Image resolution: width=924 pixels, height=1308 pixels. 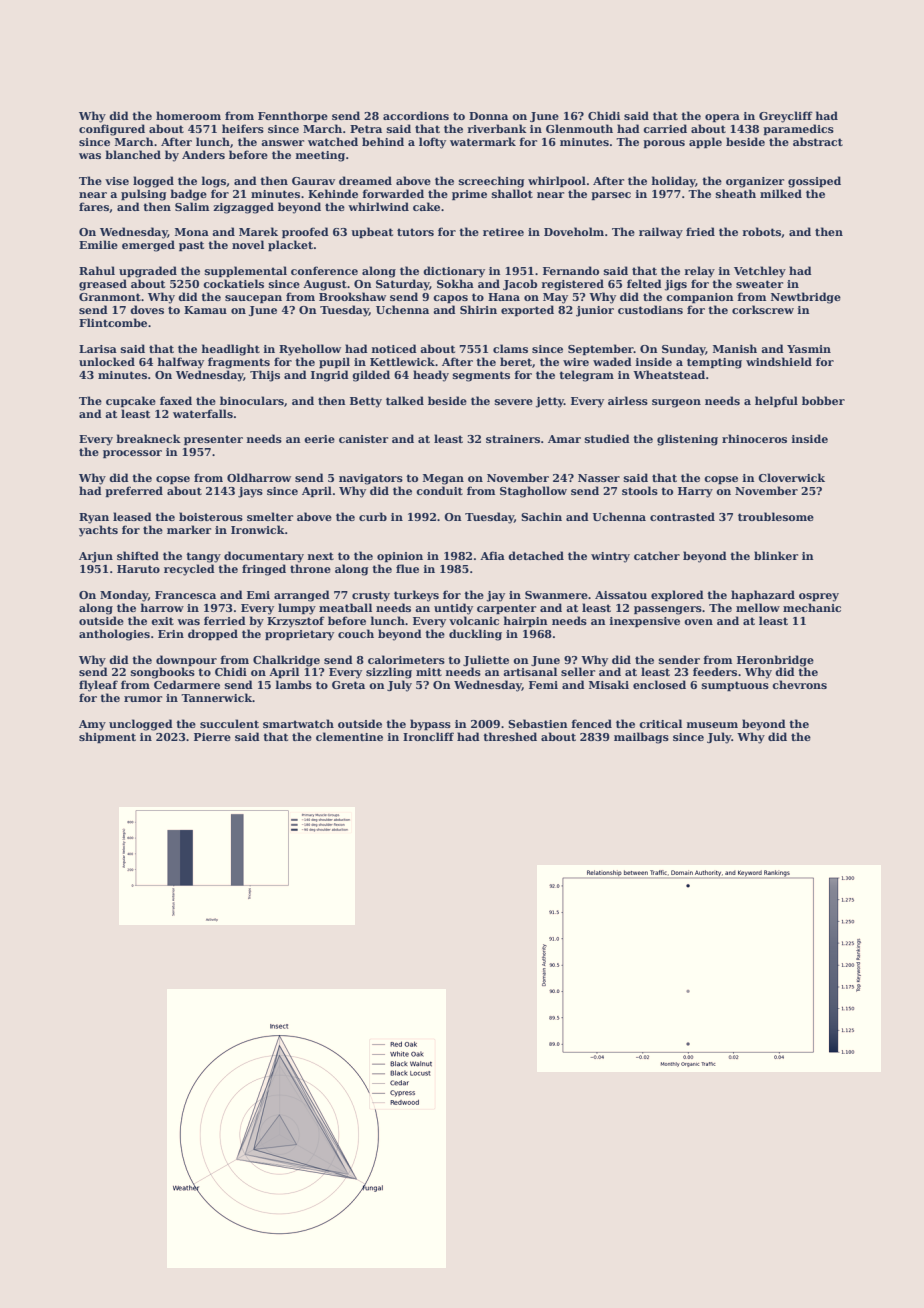 What do you see at coordinates (98, 244) in the page?
I see `Emilie` at bounding box center [98, 244].
